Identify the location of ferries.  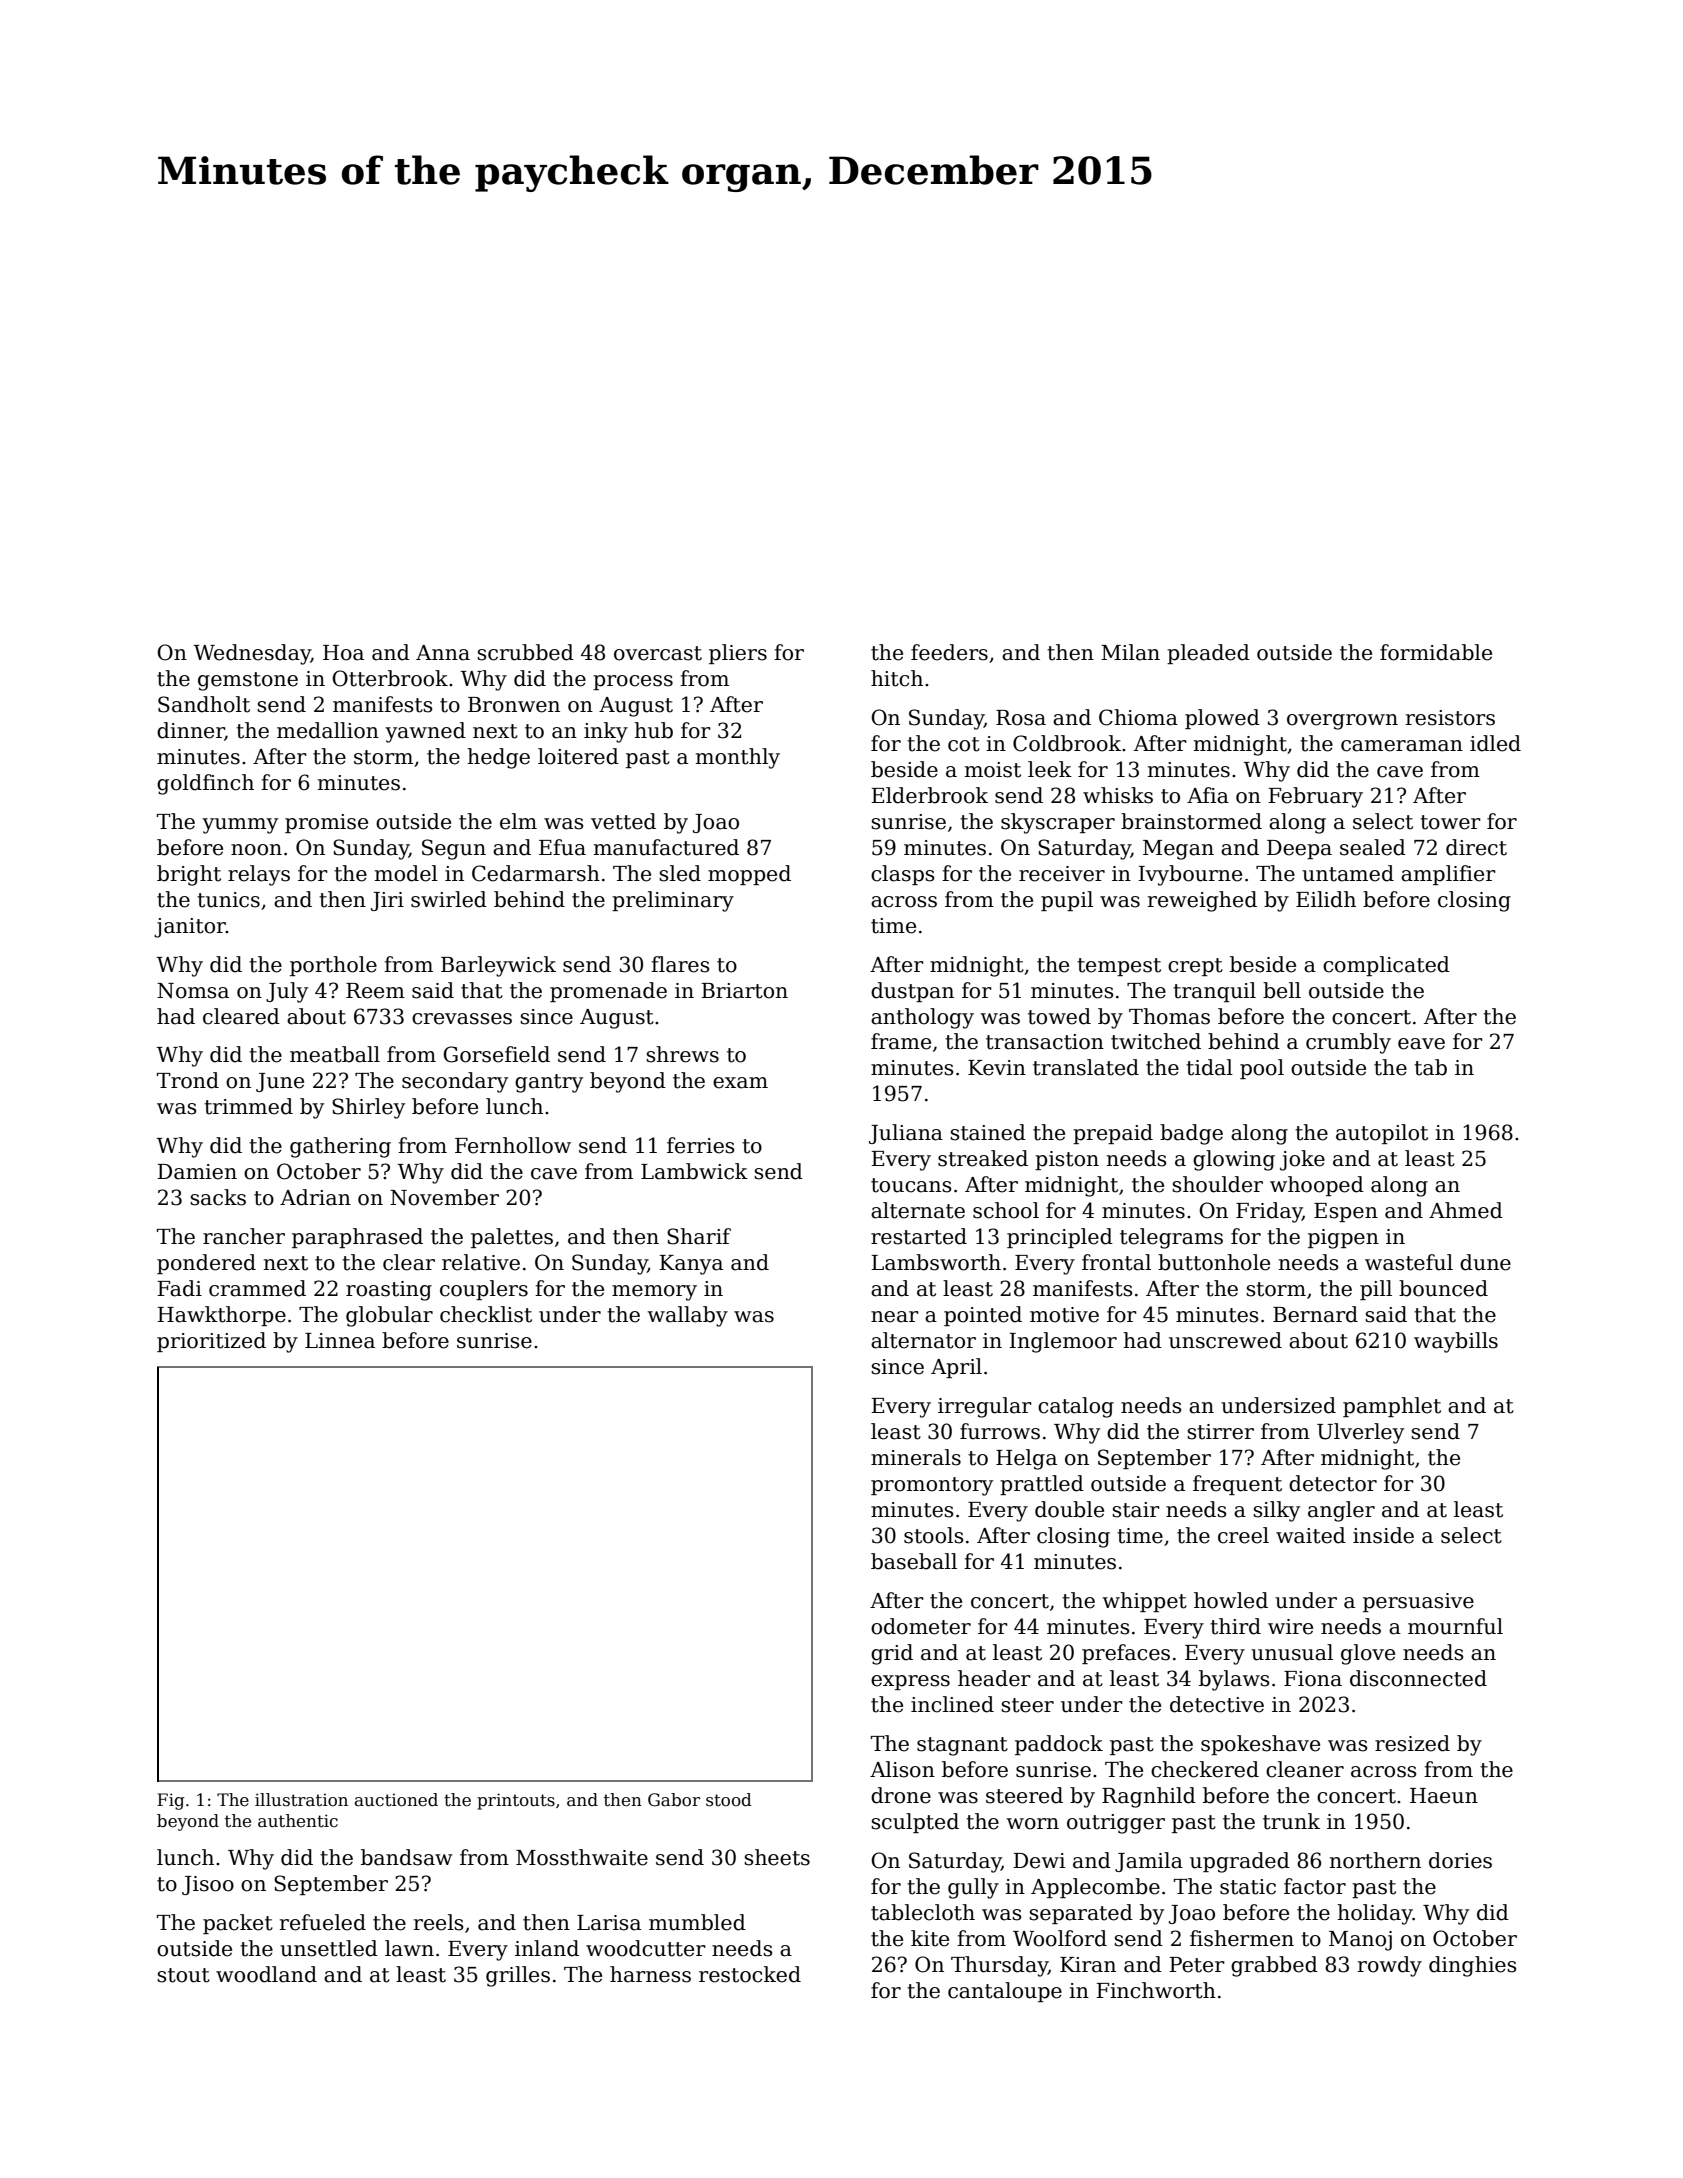
(700, 1145).
